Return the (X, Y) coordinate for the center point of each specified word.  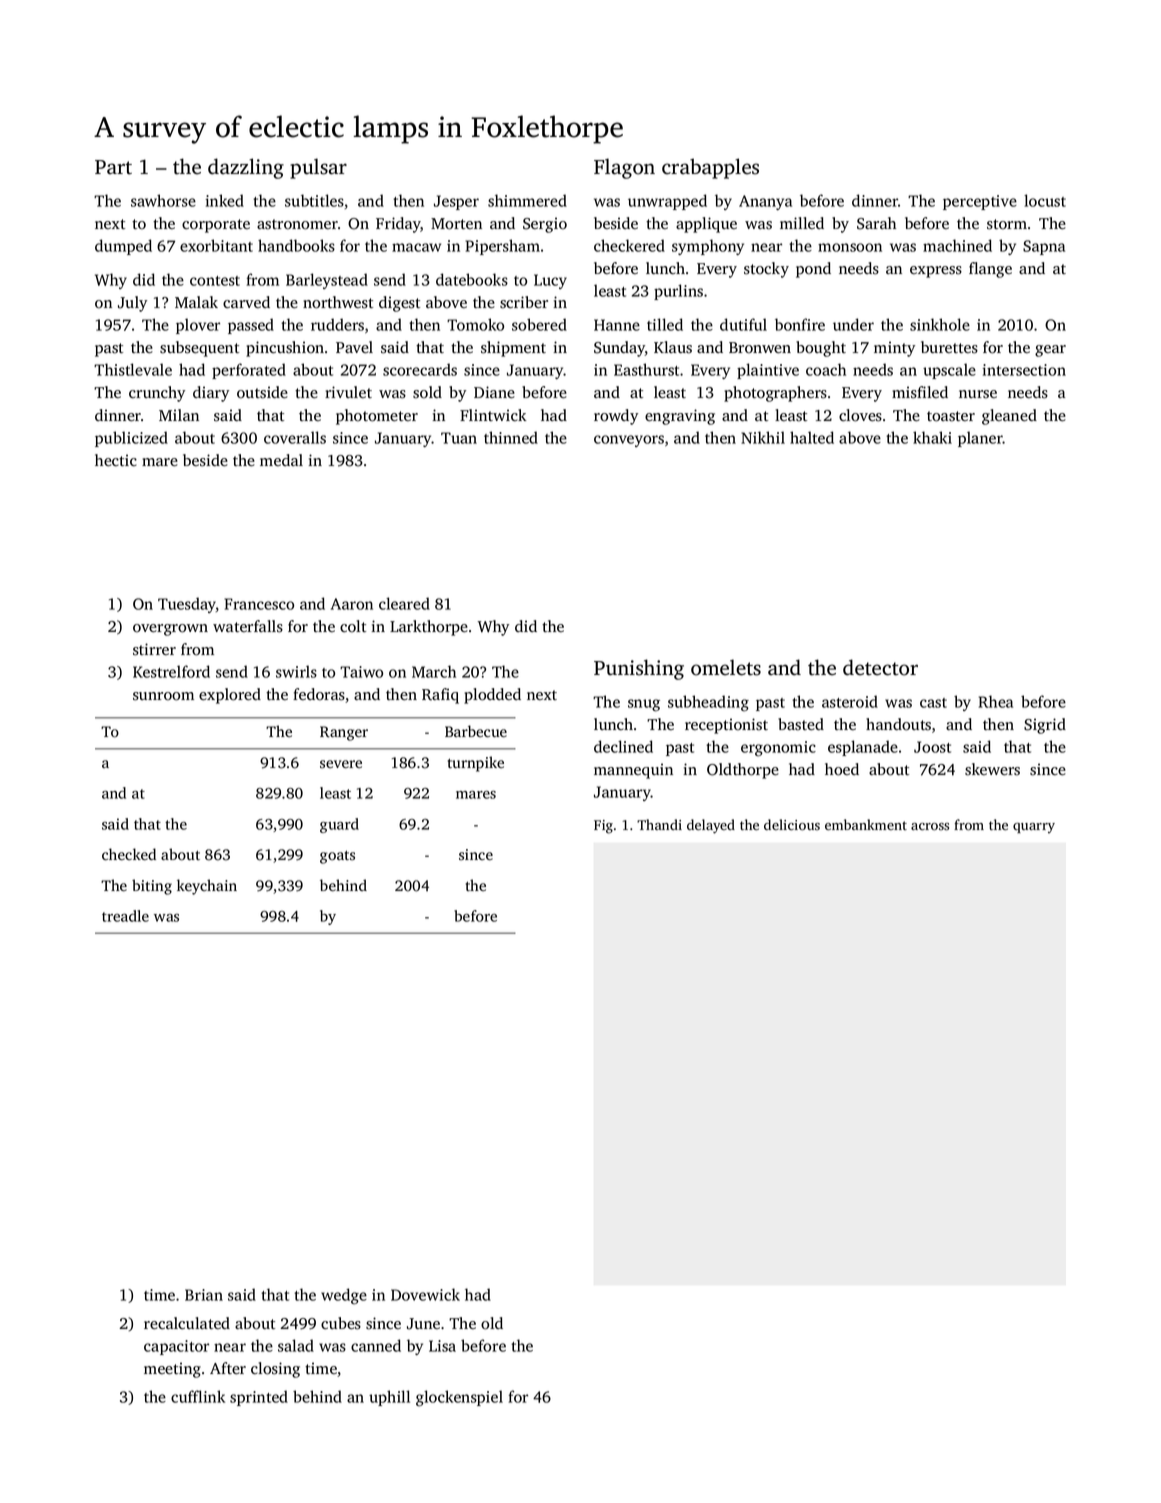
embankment (866, 824)
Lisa (442, 1346)
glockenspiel (459, 1398)
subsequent (199, 349)
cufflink (198, 1396)
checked (129, 854)
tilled (665, 324)
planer (980, 439)
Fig (603, 827)
